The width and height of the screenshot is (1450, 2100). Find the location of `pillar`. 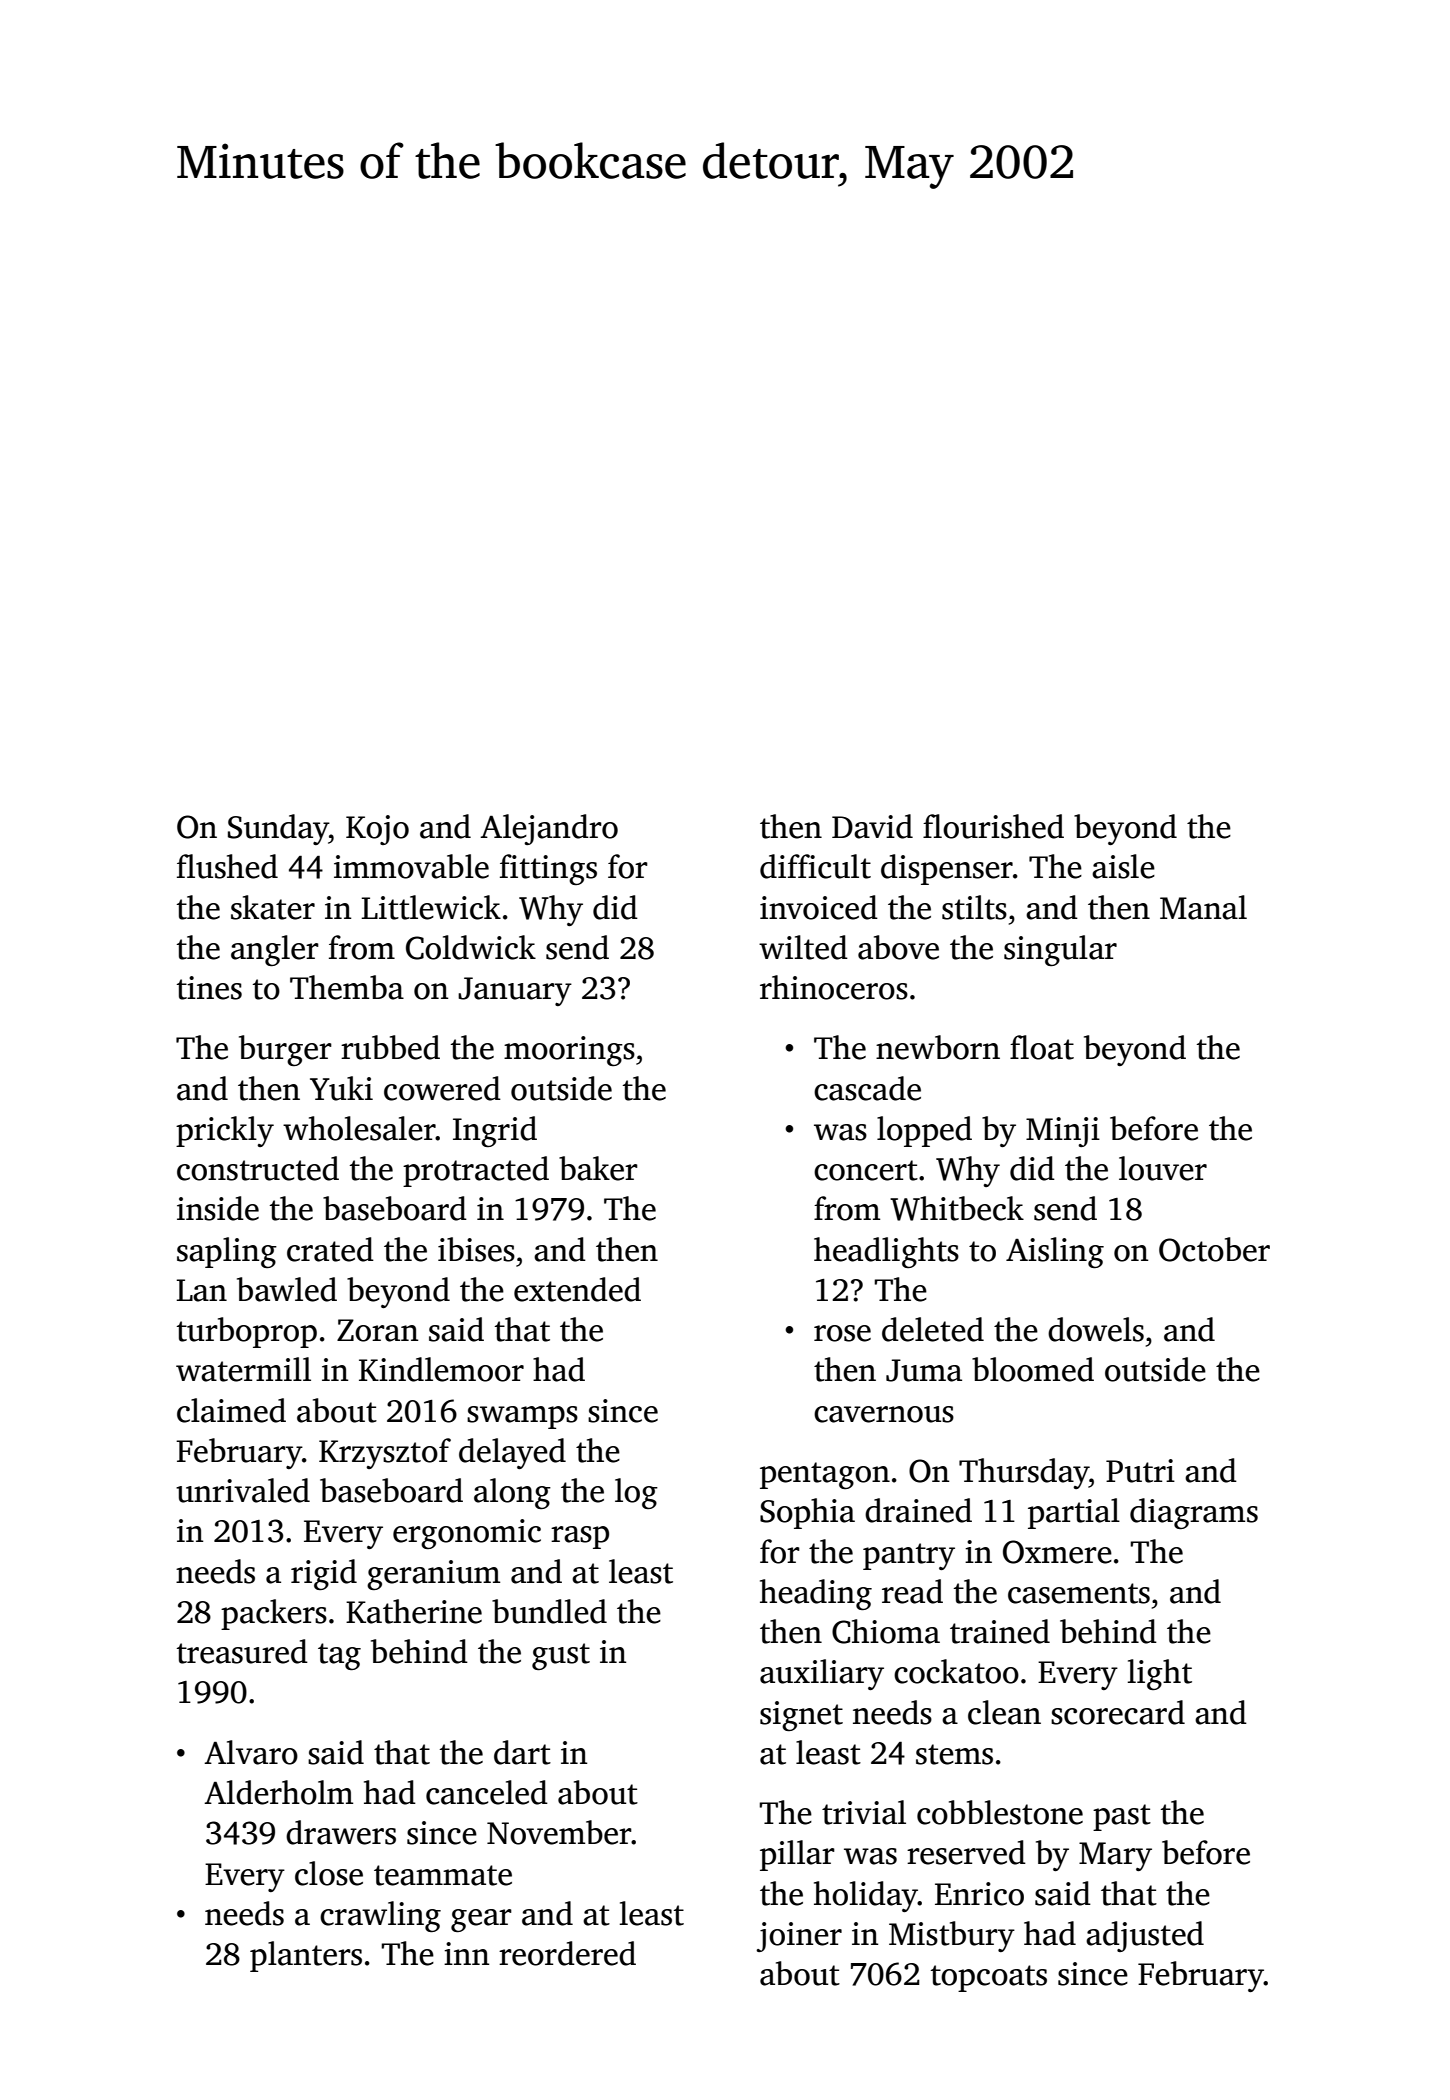

pillar is located at coordinates (797, 1855).
